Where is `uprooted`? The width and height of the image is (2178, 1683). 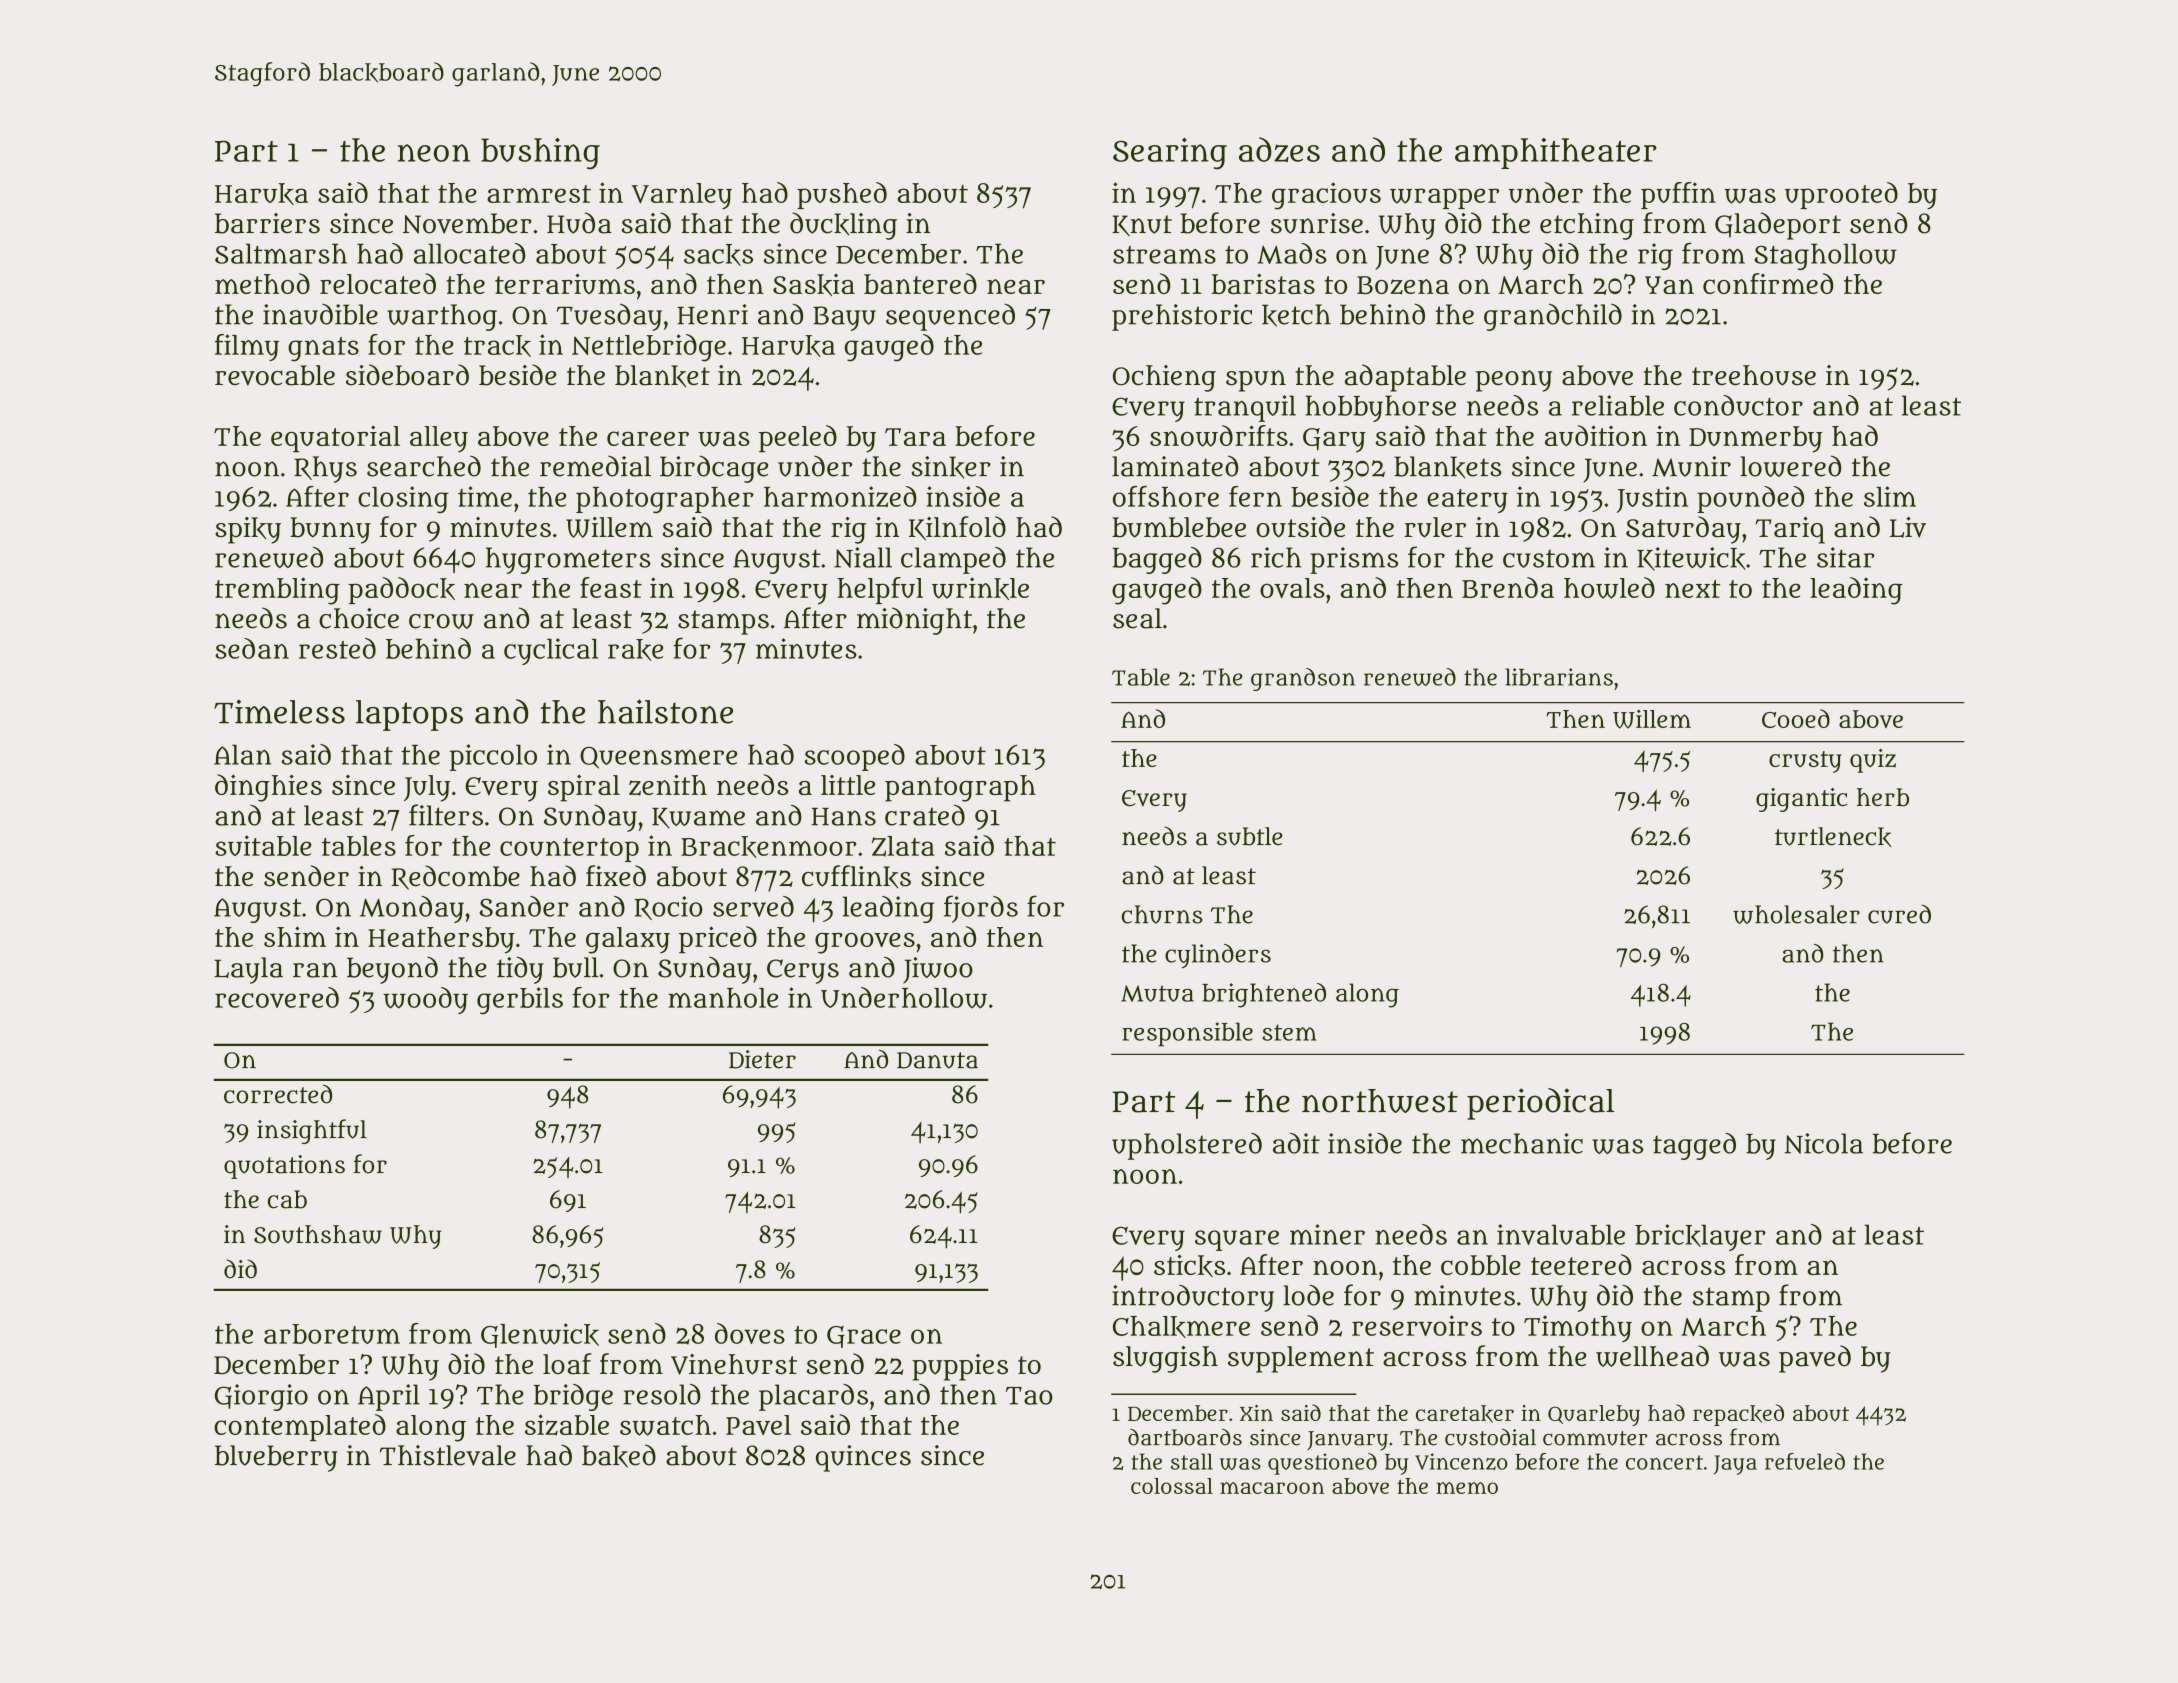 uprooted is located at coordinates (1841, 195).
